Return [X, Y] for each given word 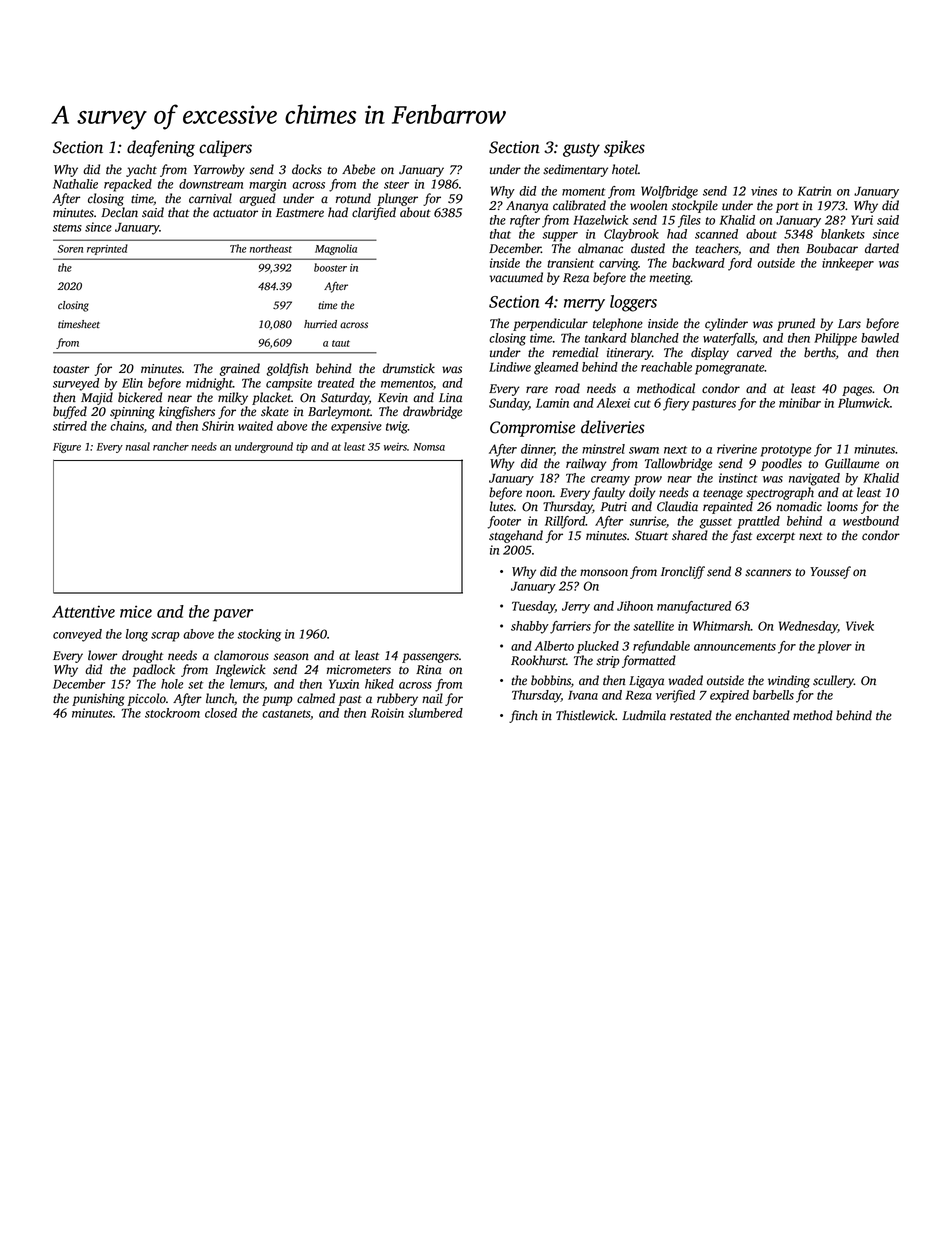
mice [136, 611]
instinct [738, 478]
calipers [225, 148]
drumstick [409, 368]
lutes [502, 506]
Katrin [814, 191]
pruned [796, 324]
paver [233, 615]
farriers [570, 627]
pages [857, 391]
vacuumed [516, 277]
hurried [320, 324]
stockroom [172, 713]
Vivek [860, 626]
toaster [71, 369]
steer [396, 185]
